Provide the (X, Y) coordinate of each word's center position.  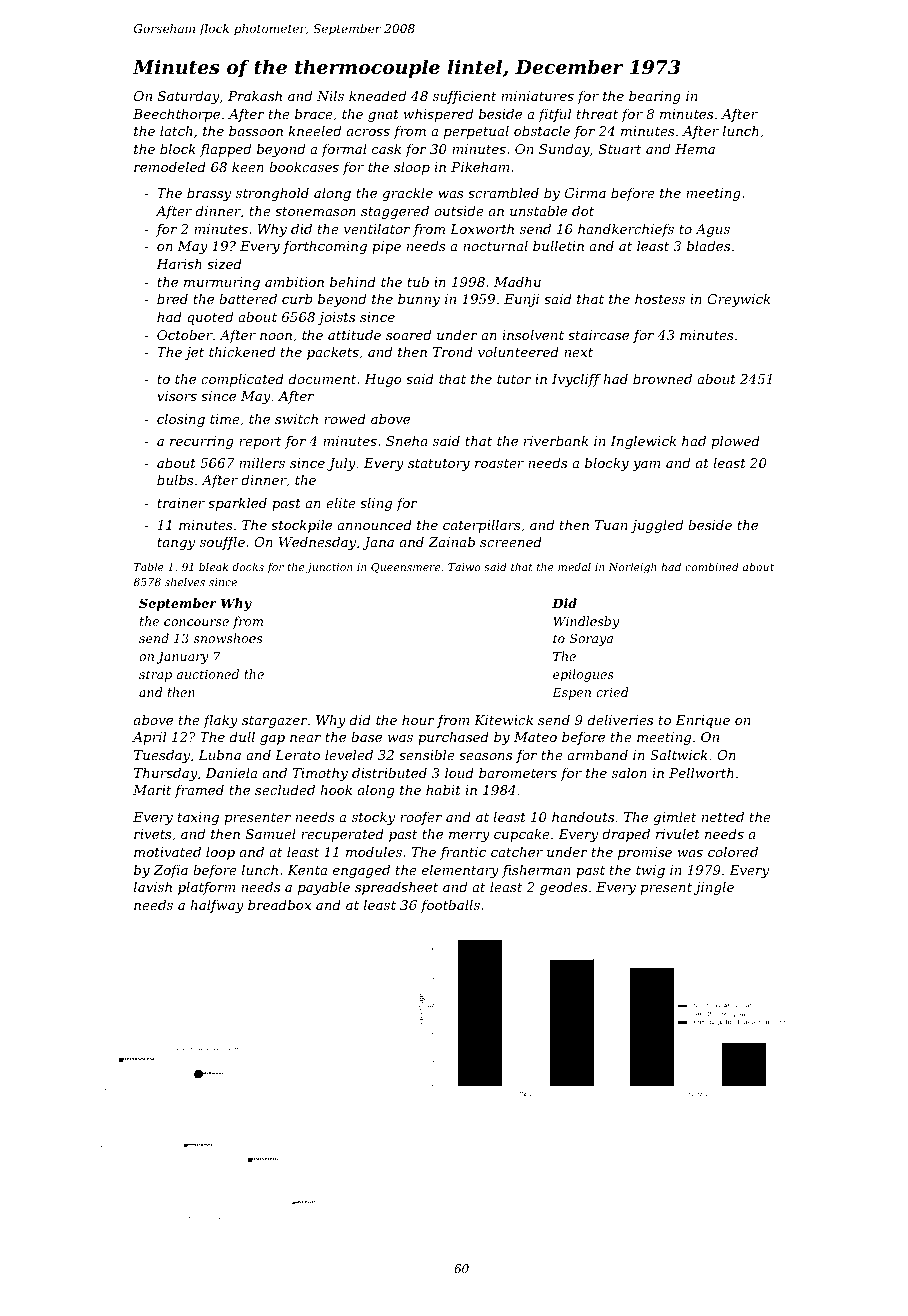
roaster (499, 463)
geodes (563, 888)
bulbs (175, 479)
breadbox (279, 904)
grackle (407, 194)
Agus (712, 230)
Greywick (738, 300)
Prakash (255, 95)
